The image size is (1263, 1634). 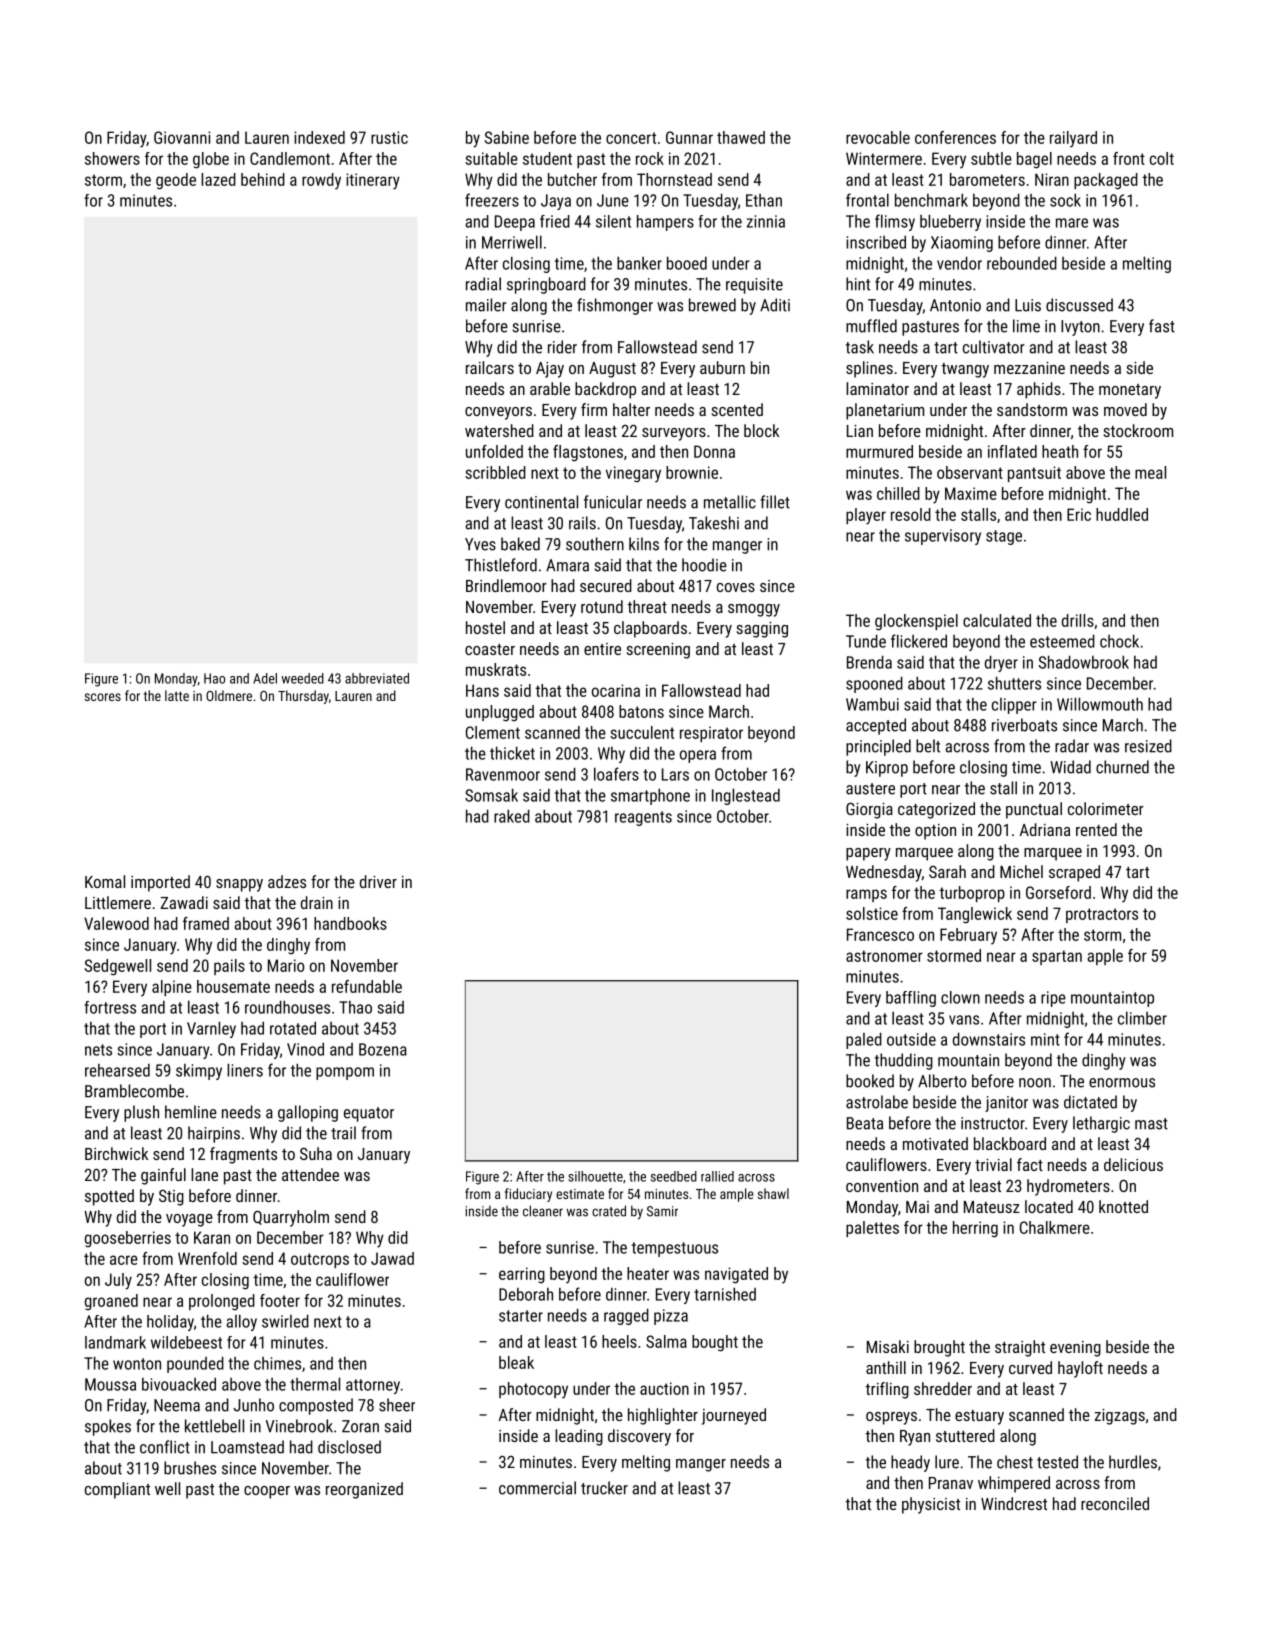 What do you see at coordinates (522, 1275) in the screenshot?
I see `earring` at bounding box center [522, 1275].
